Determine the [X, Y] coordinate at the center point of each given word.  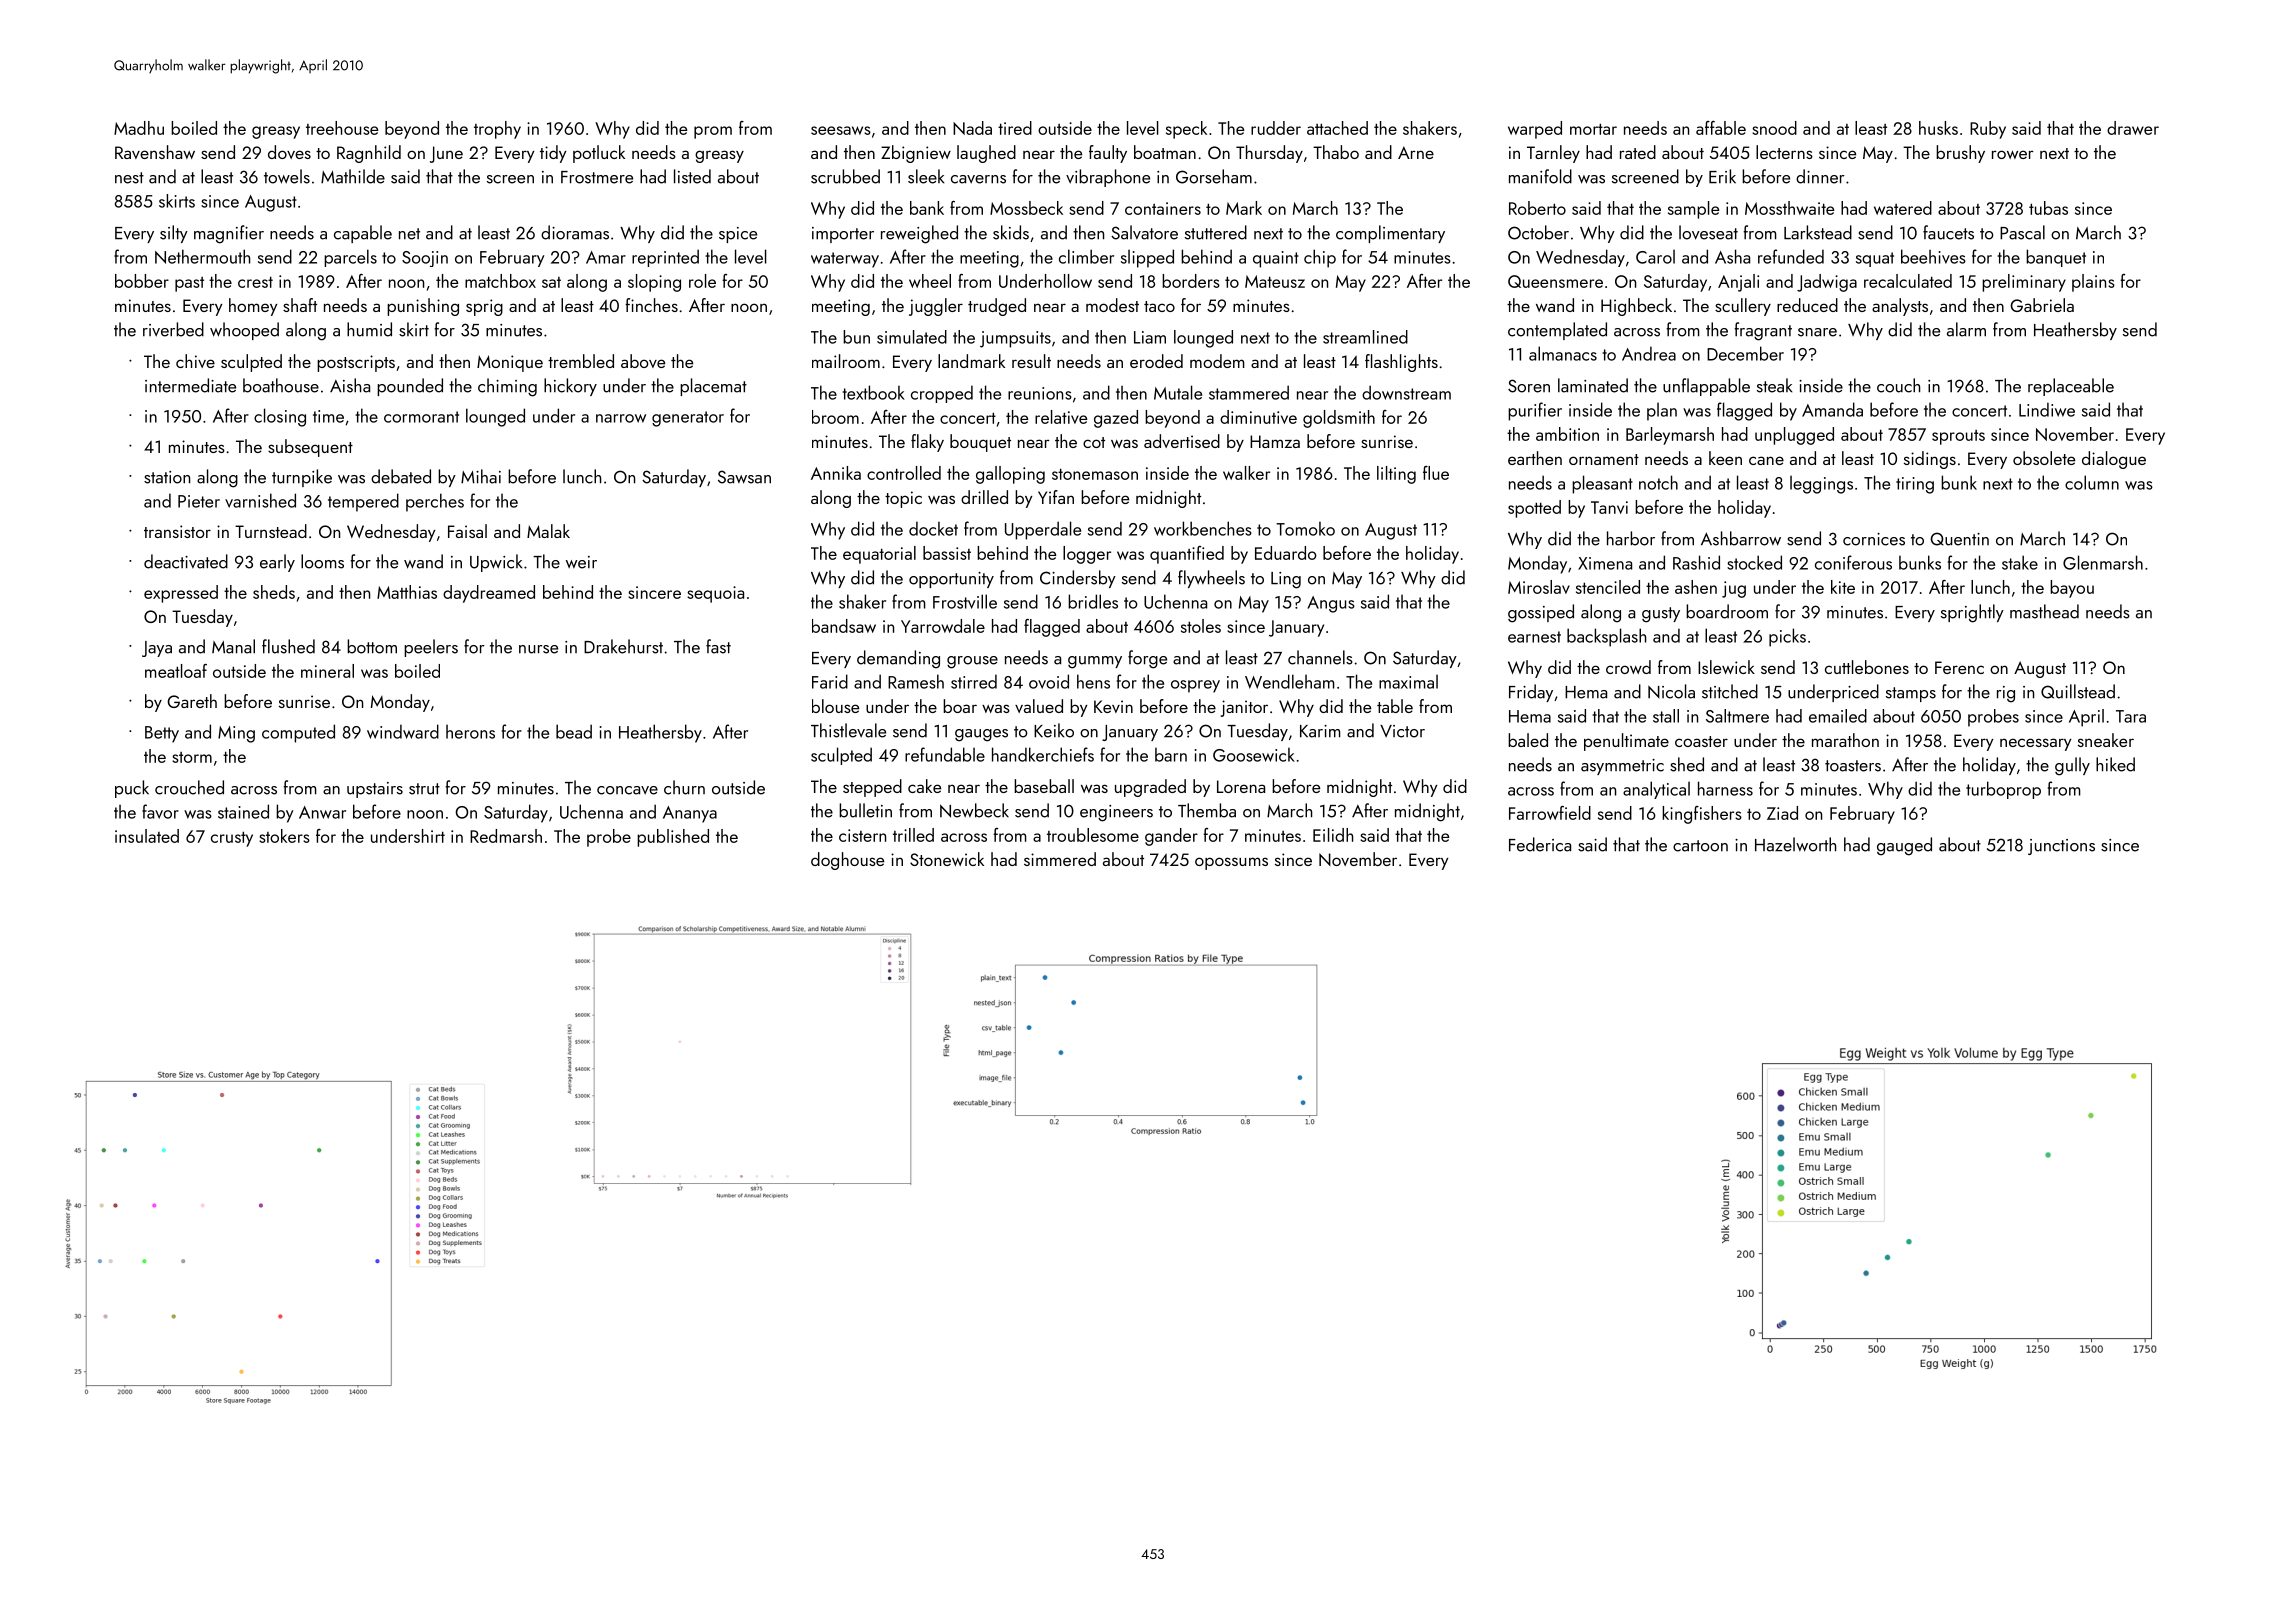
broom [835, 417]
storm [192, 757]
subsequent [310, 448]
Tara [2131, 716]
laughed [986, 154]
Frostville [965, 601]
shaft [300, 305]
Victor [1402, 731]
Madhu [139, 128]
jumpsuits [1015, 339]
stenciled [1608, 587]
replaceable [2071, 387]
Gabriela [2042, 305]
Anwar [322, 812]
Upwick [496, 563]
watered [1903, 208]
